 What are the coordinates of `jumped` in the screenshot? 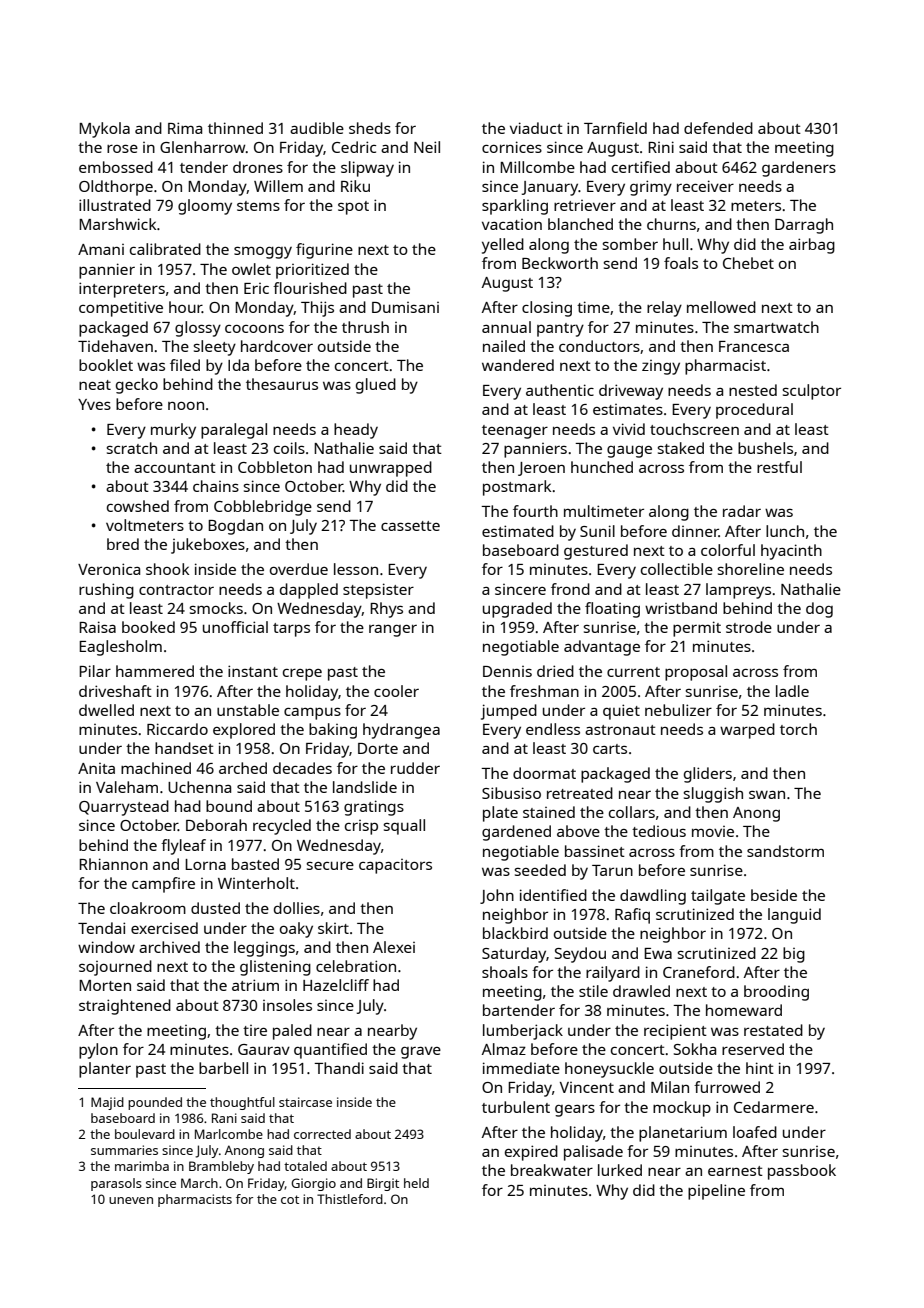 It's located at (509, 712).
